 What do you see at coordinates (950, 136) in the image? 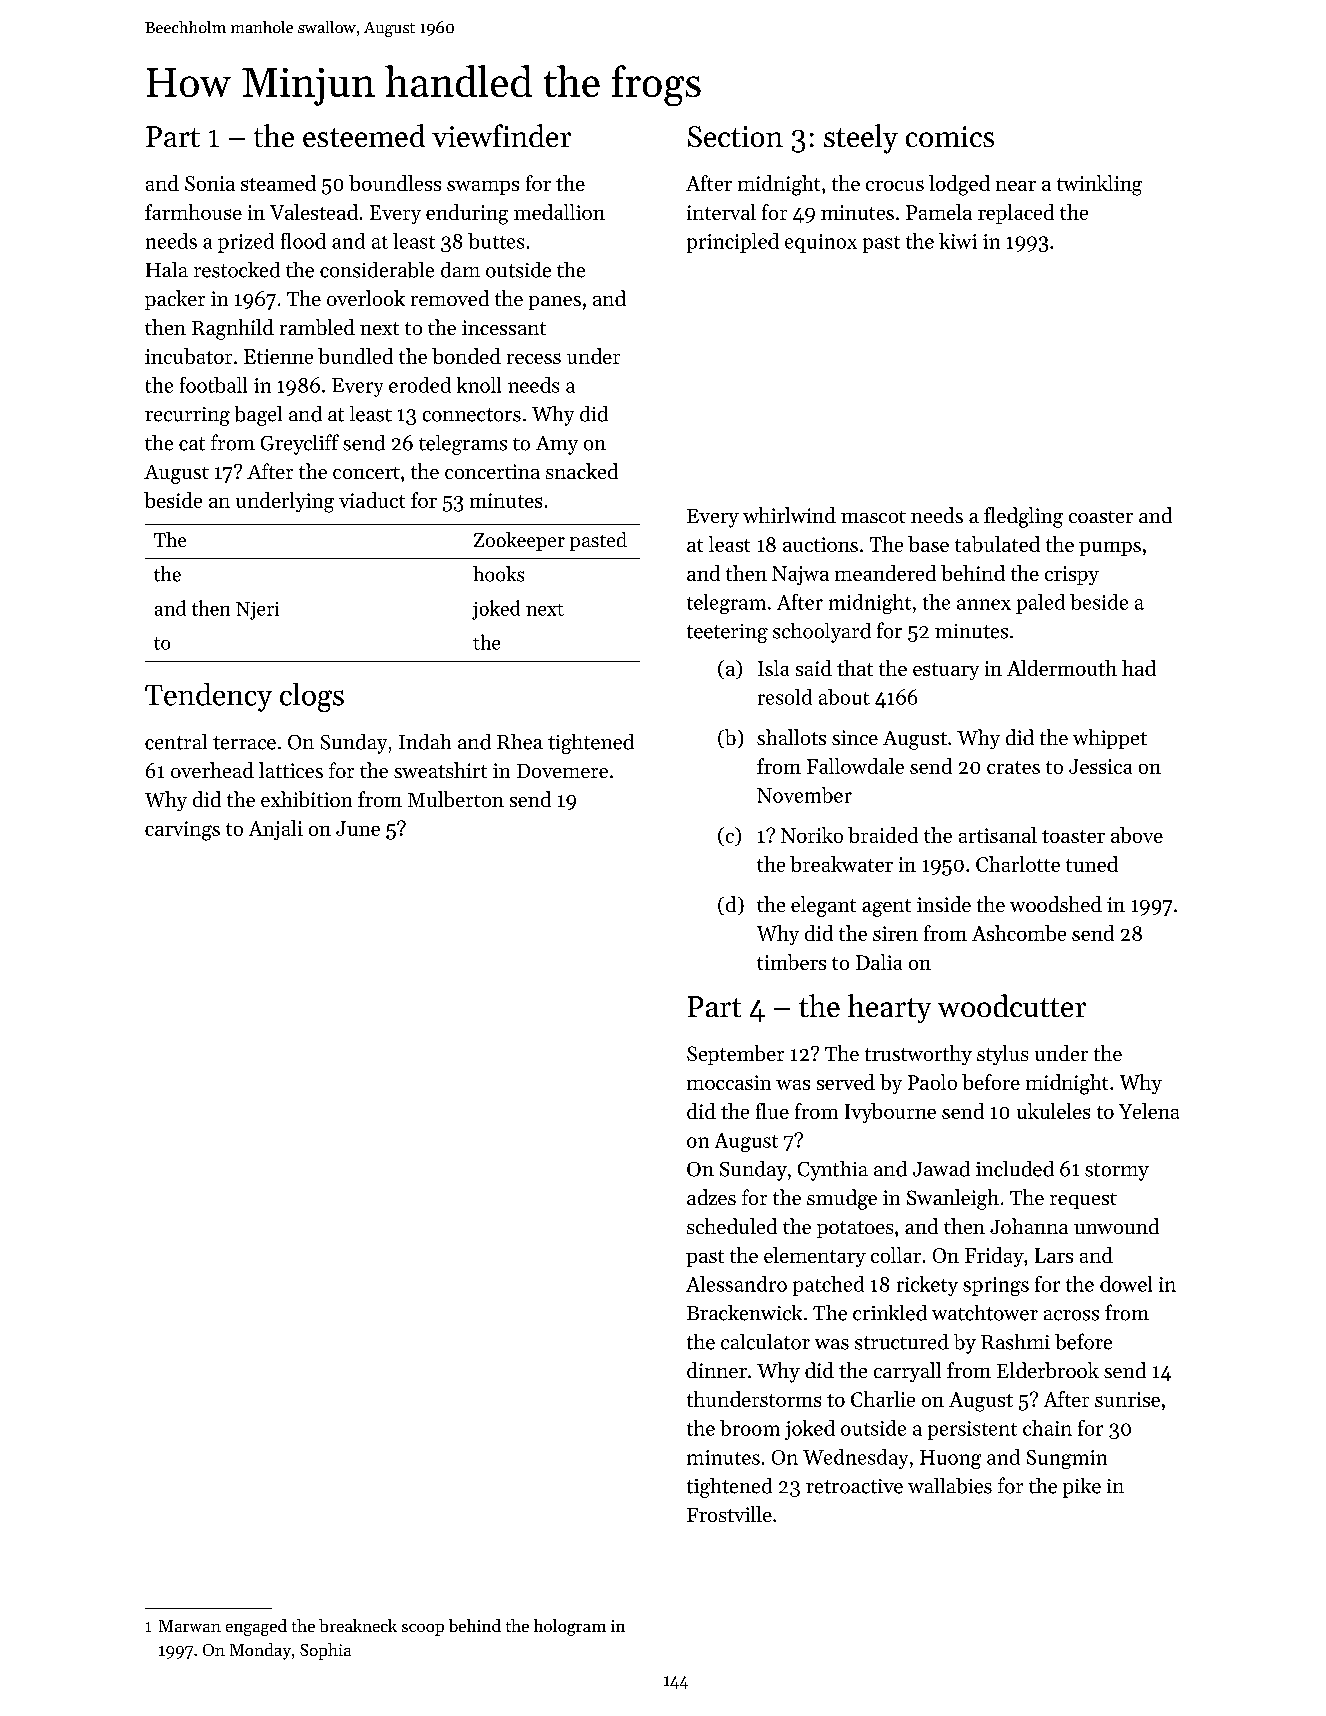
I see `comics` at bounding box center [950, 136].
